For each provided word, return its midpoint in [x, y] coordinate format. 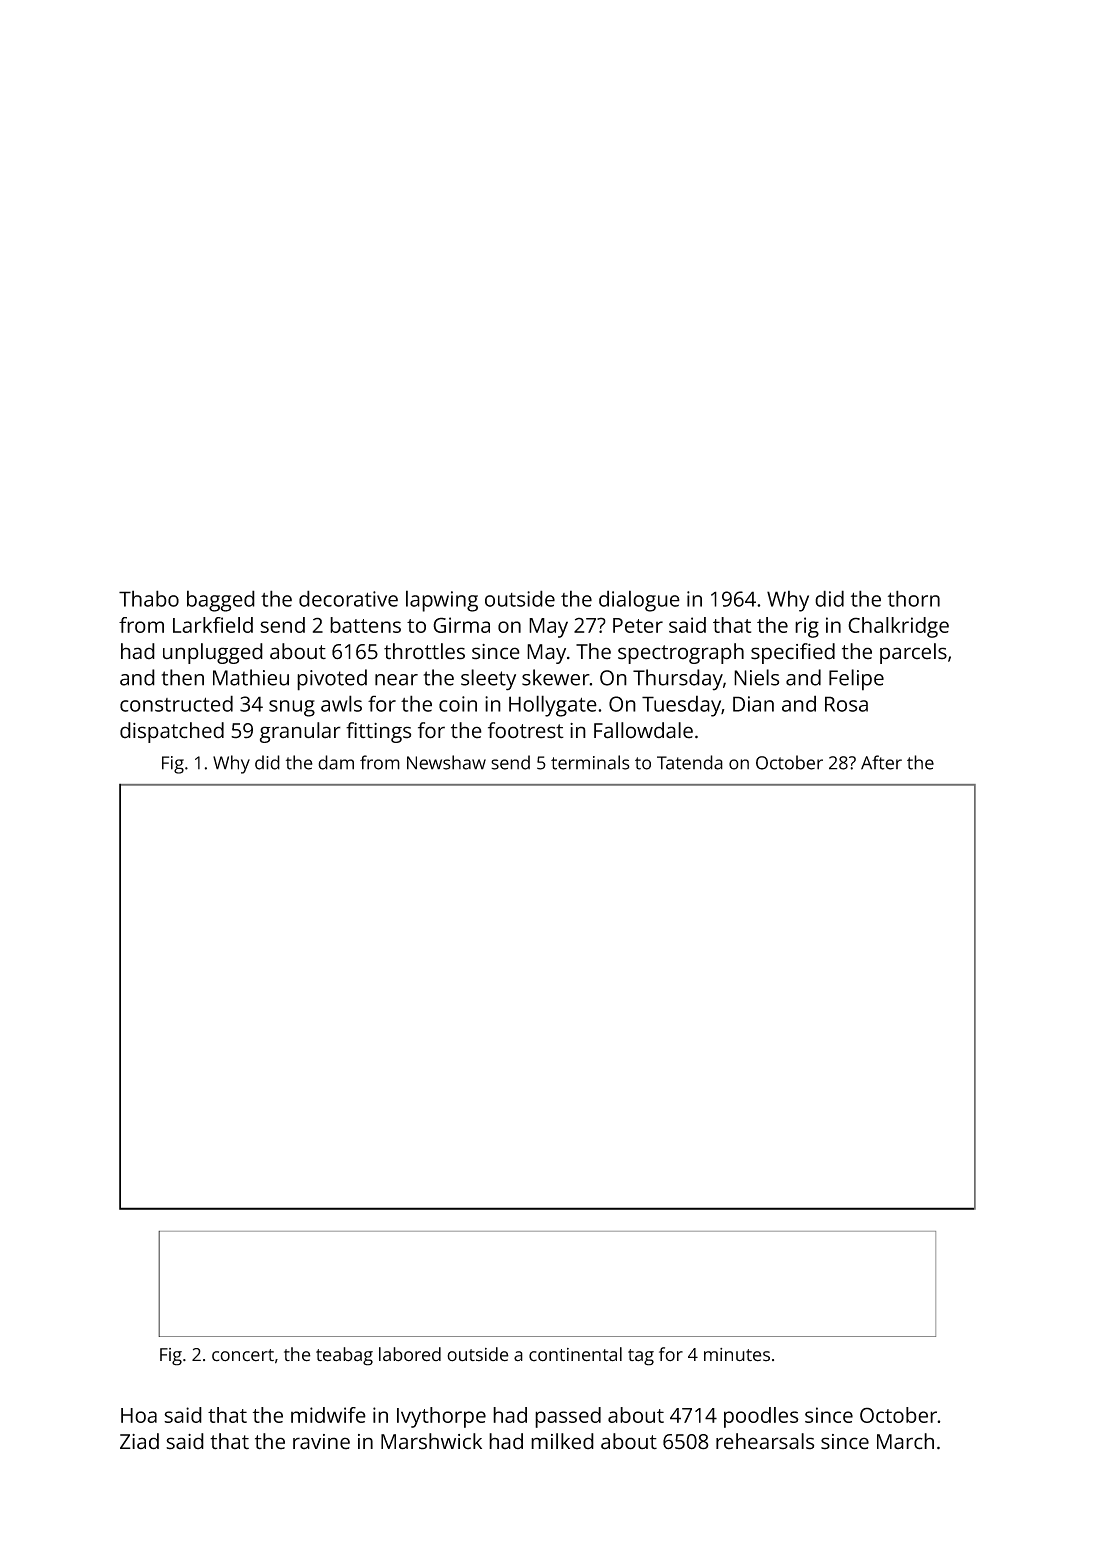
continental [575, 1354]
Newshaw [446, 762]
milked [562, 1441]
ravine [321, 1442]
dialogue [639, 601]
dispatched [172, 732]
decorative [348, 598]
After [881, 762]
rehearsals [765, 1441]
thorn [914, 598]
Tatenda [690, 762]
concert [243, 1355]
